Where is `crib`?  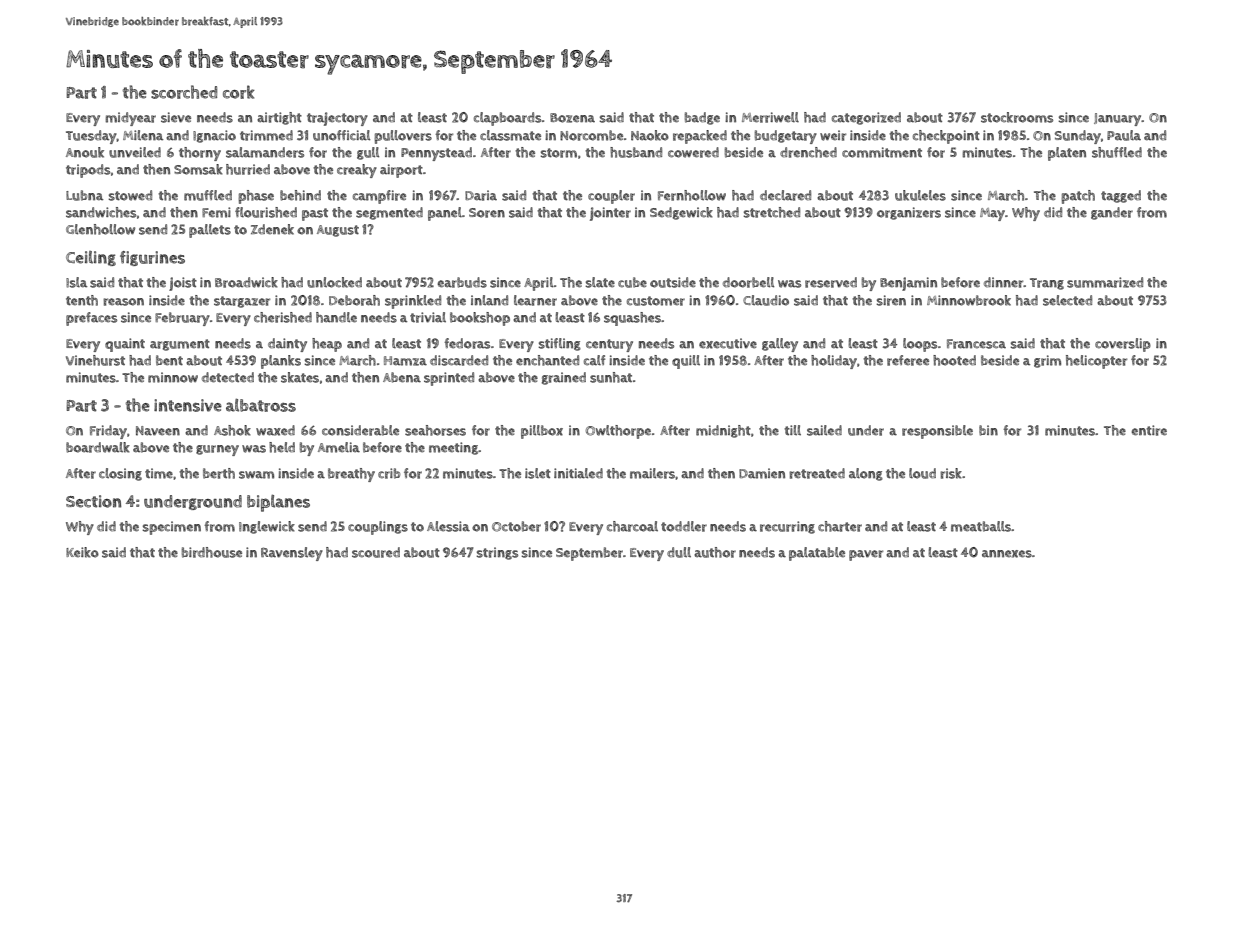 crib is located at coordinates (389, 473).
